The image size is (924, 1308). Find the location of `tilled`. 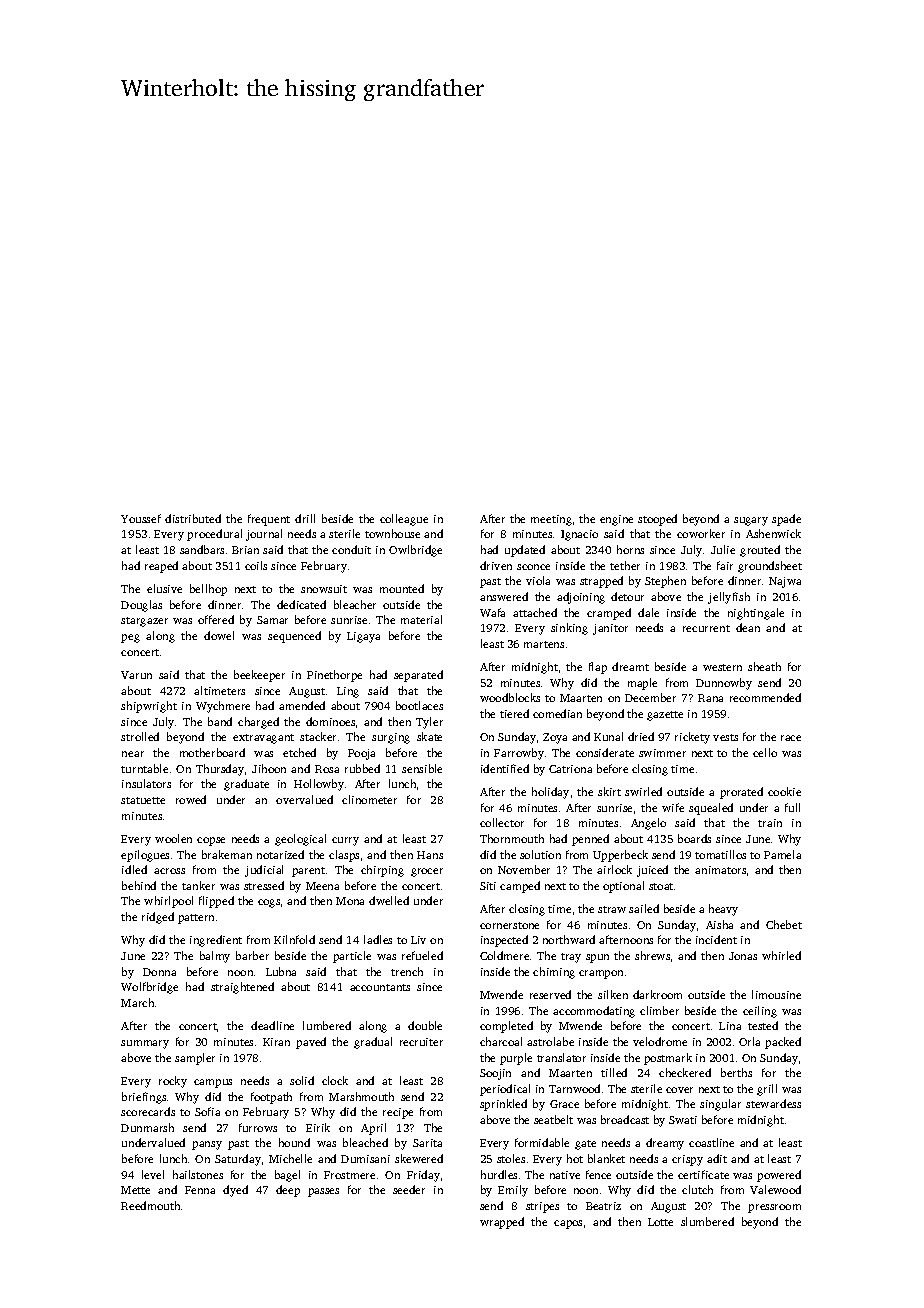

tilled is located at coordinates (614, 1072).
